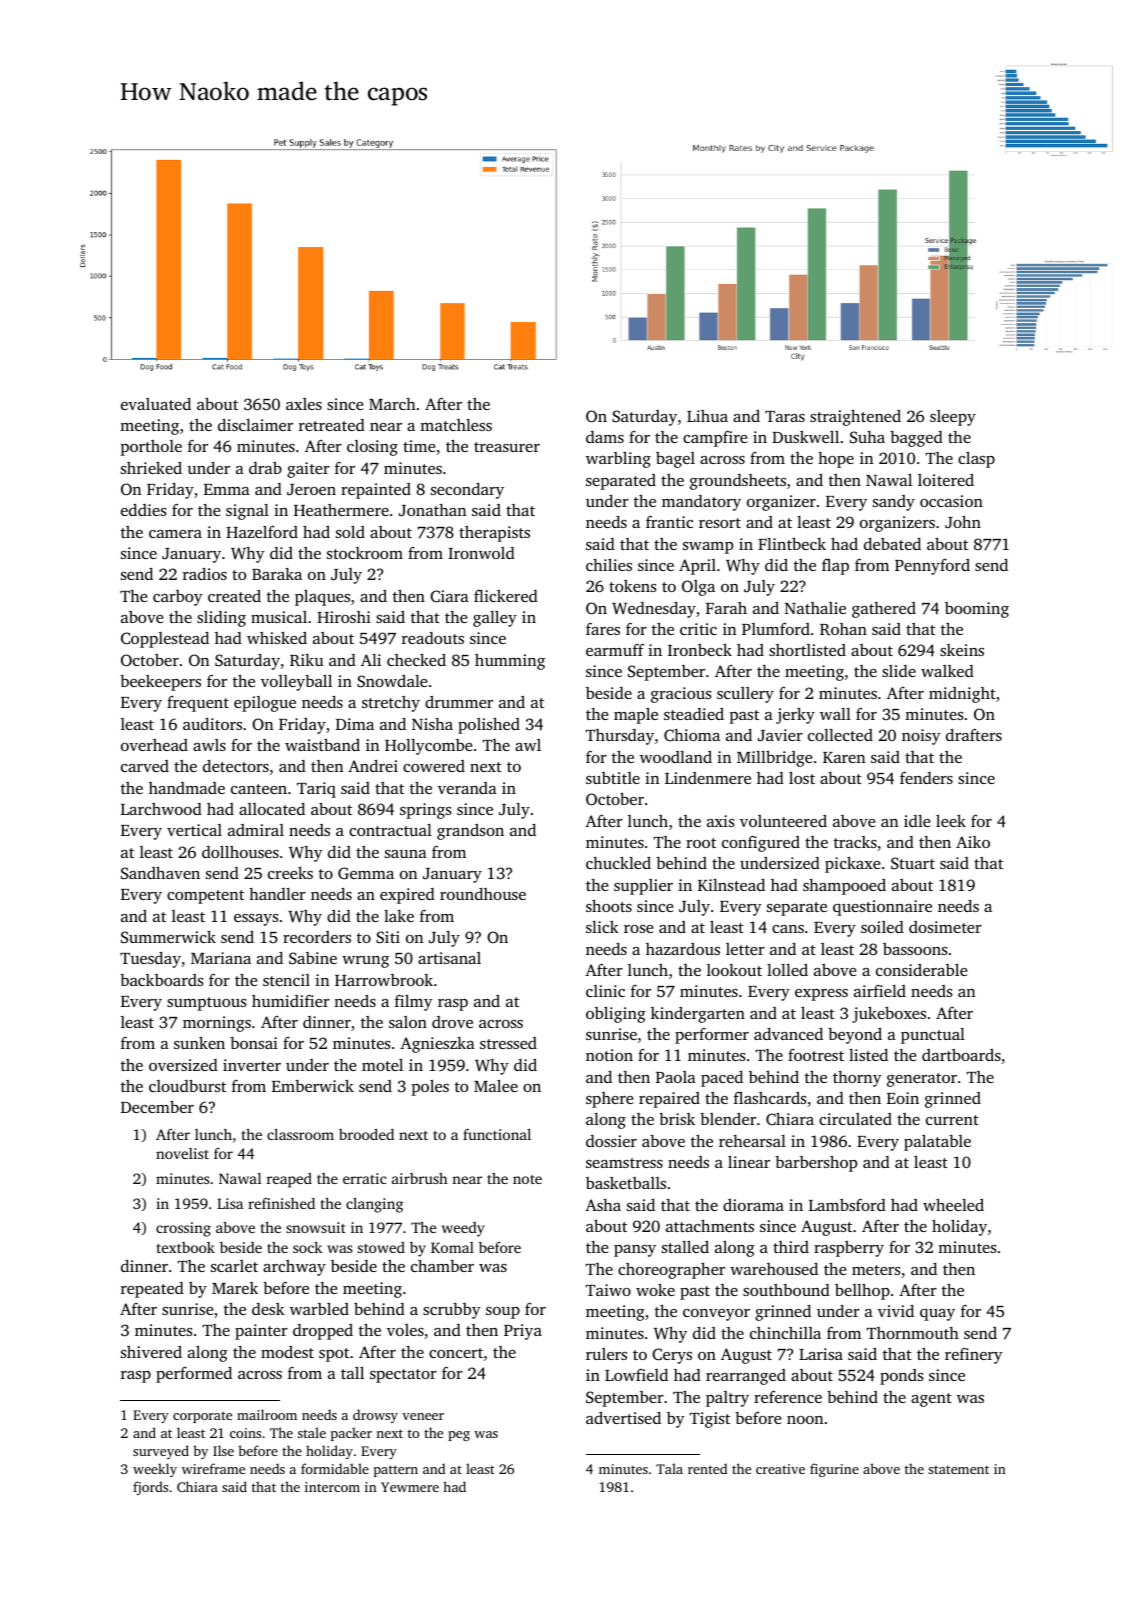  I want to click on volunteered, so click(783, 821).
